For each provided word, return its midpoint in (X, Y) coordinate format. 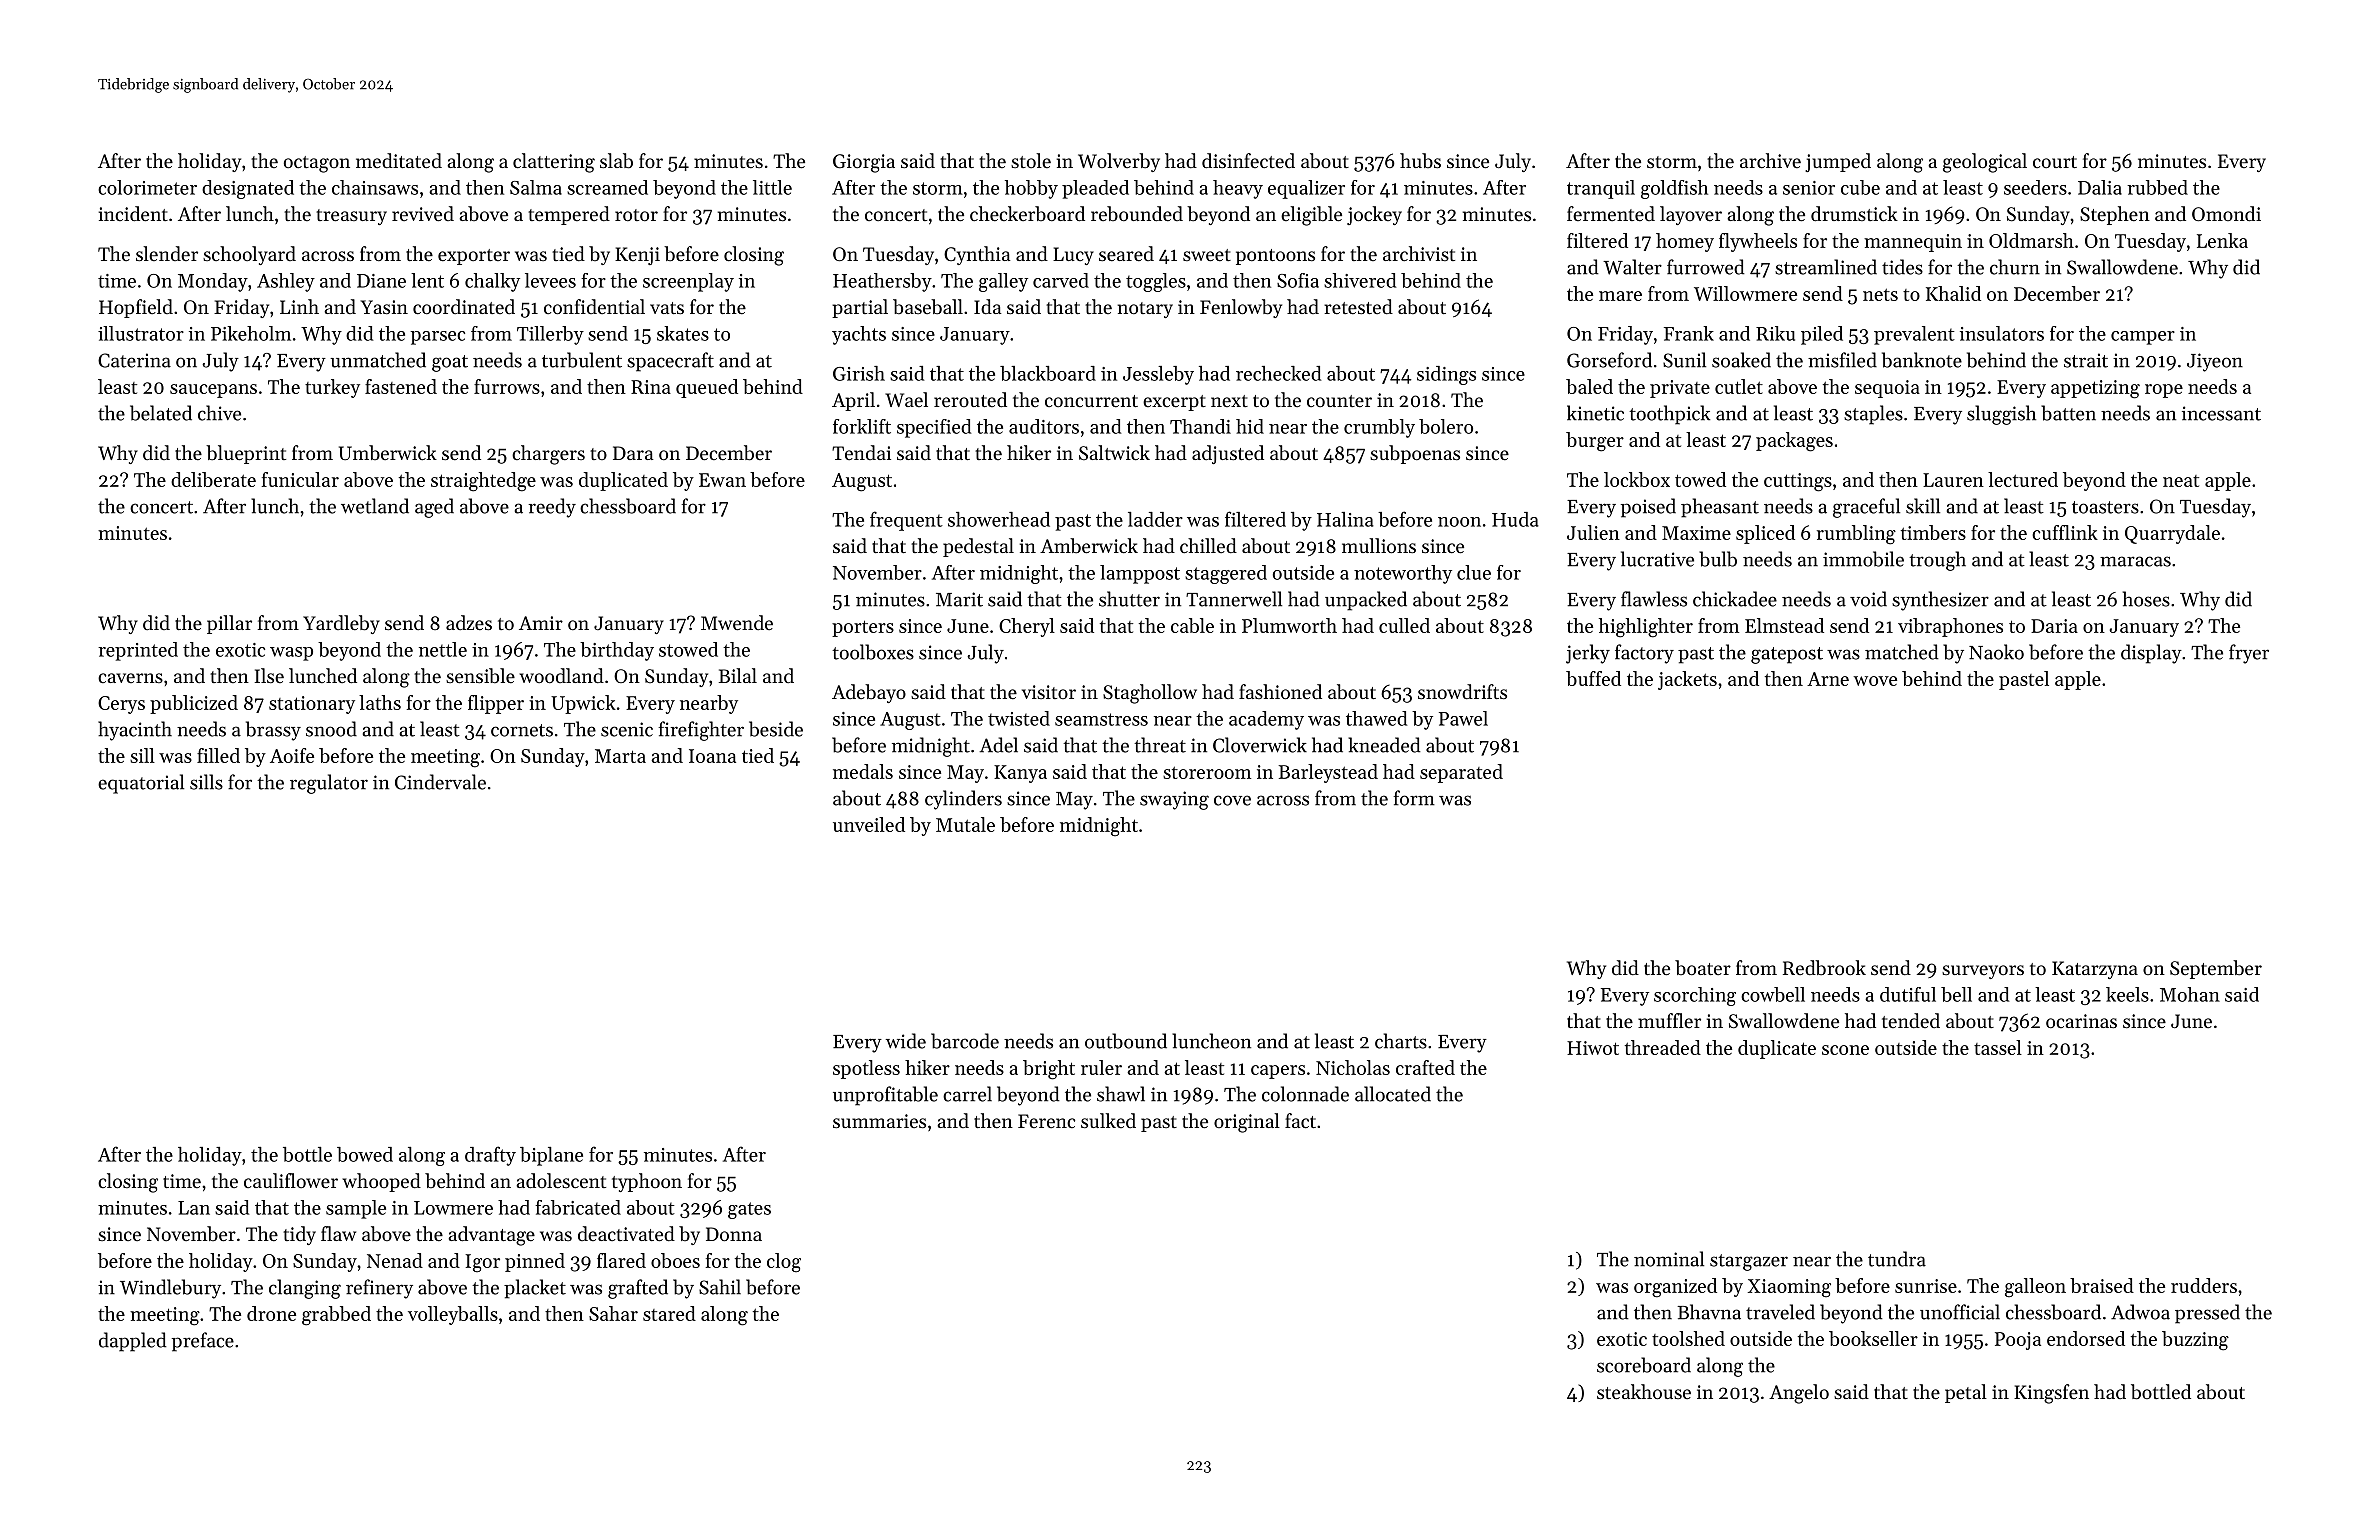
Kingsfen (2051, 1394)
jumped (1838, 162)
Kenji (637, 256)
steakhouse (1644, 1392)
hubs (1420, 160)
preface (203, 1342)
